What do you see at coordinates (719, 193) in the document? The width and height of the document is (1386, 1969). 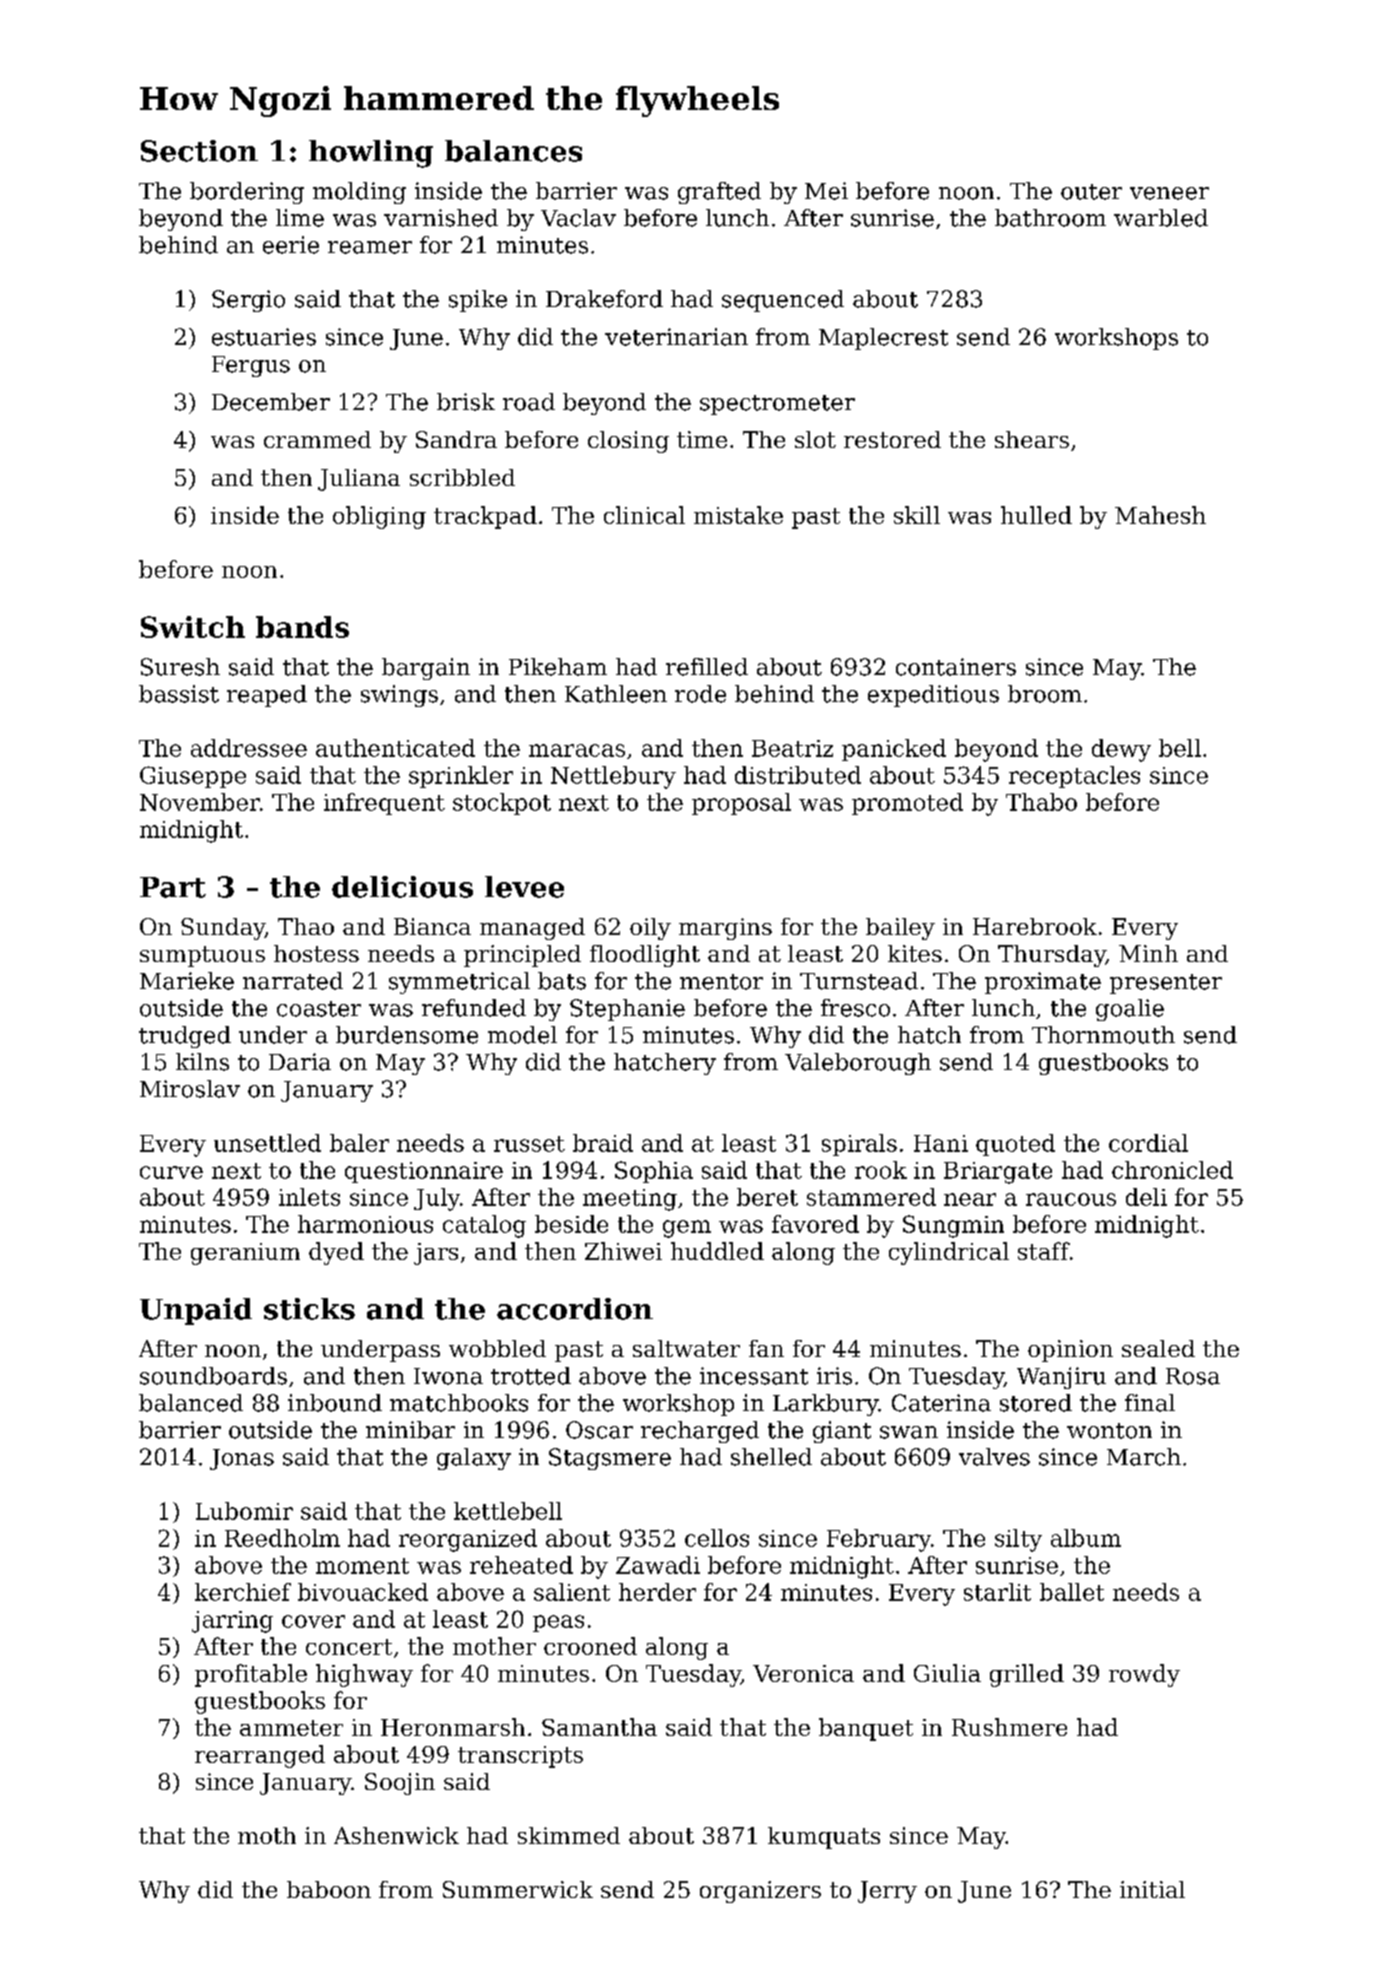 I see `grafted` at bounding box center [719, 193].
